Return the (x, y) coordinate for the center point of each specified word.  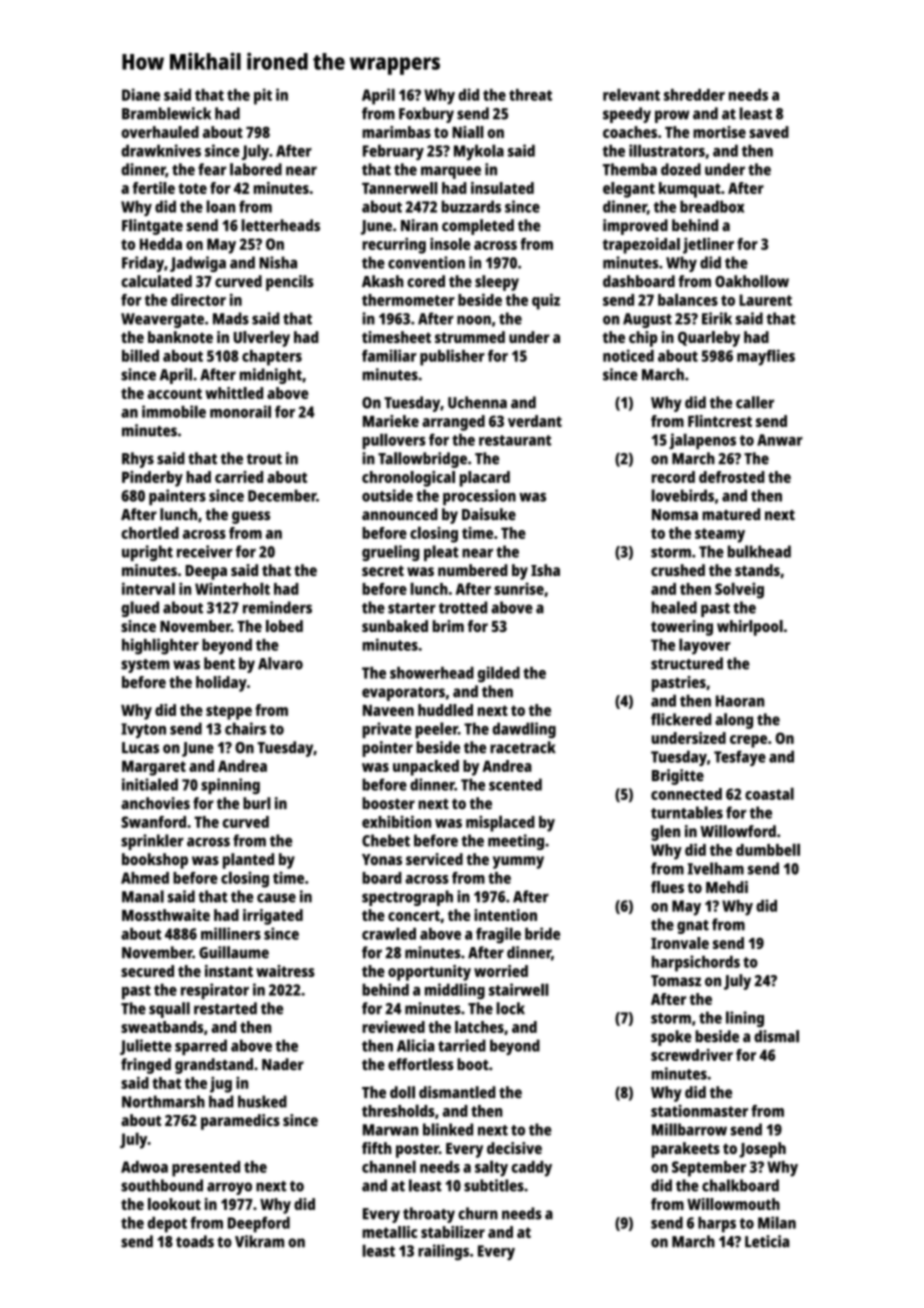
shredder (694, 95)
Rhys (138, 460)
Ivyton (143, 730)
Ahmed (145, 878)
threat (530, 95)
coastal (769, 793)
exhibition (396, 821)
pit (263, 96)
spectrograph (407, 898)
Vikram (259, 1241)
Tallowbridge (422, 460)
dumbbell (768, 849)
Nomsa (675, 515)
